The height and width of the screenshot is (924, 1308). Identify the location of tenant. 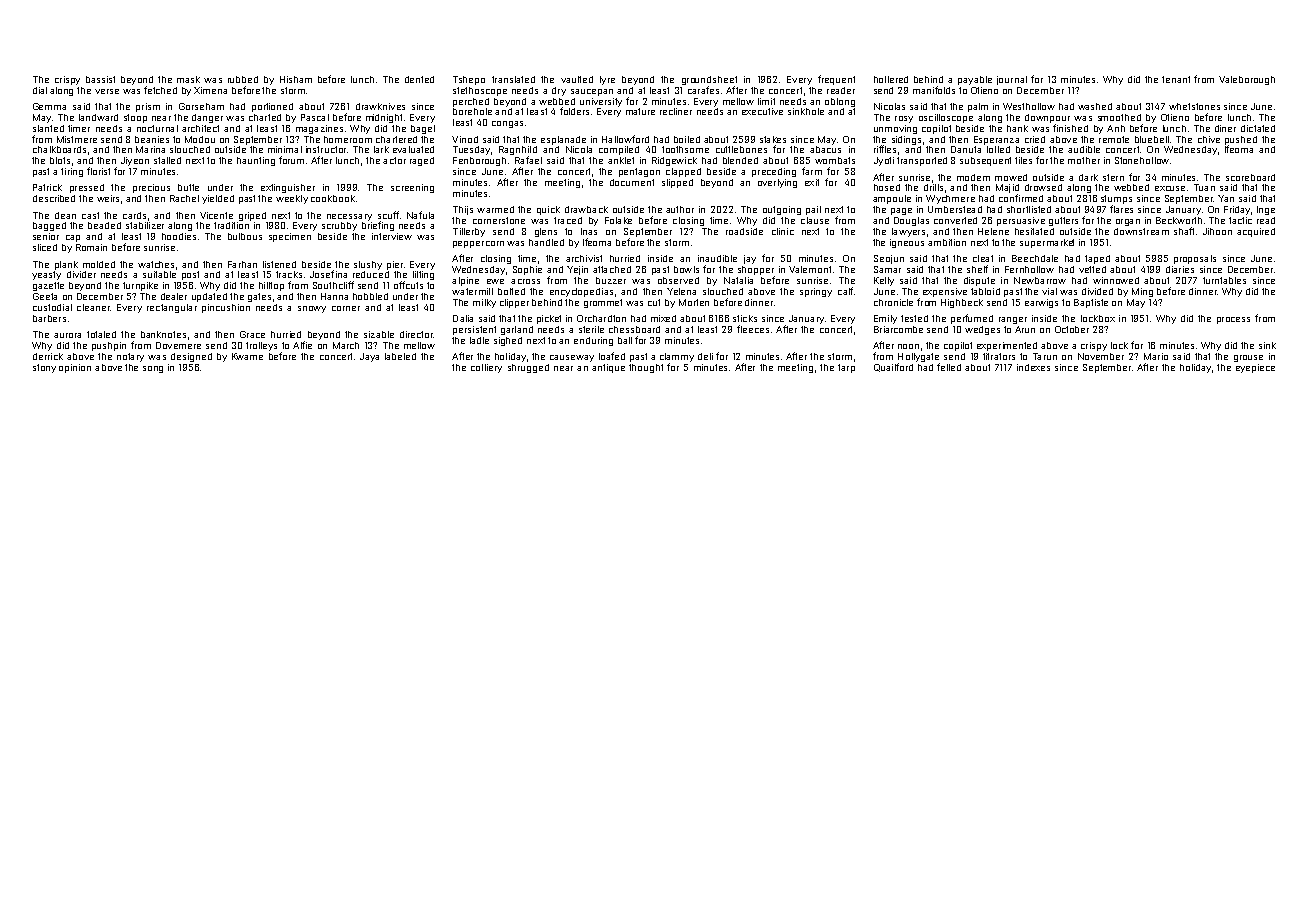
(1176, 79).
